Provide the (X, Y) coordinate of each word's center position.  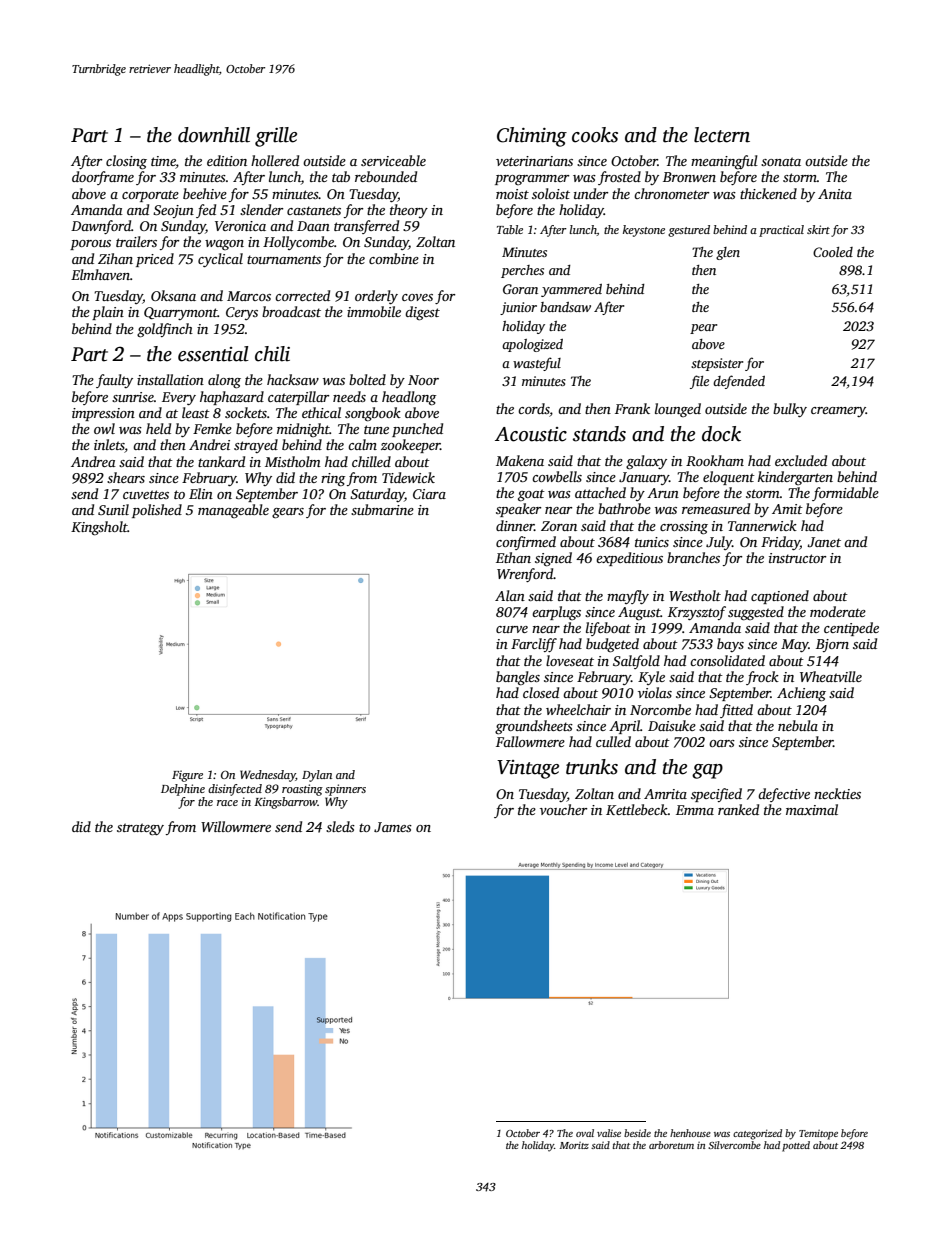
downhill (214, 135)
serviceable (393, 160)
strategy (140, 829)
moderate (838, 611)
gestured (689, 231)
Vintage (528, 769)
